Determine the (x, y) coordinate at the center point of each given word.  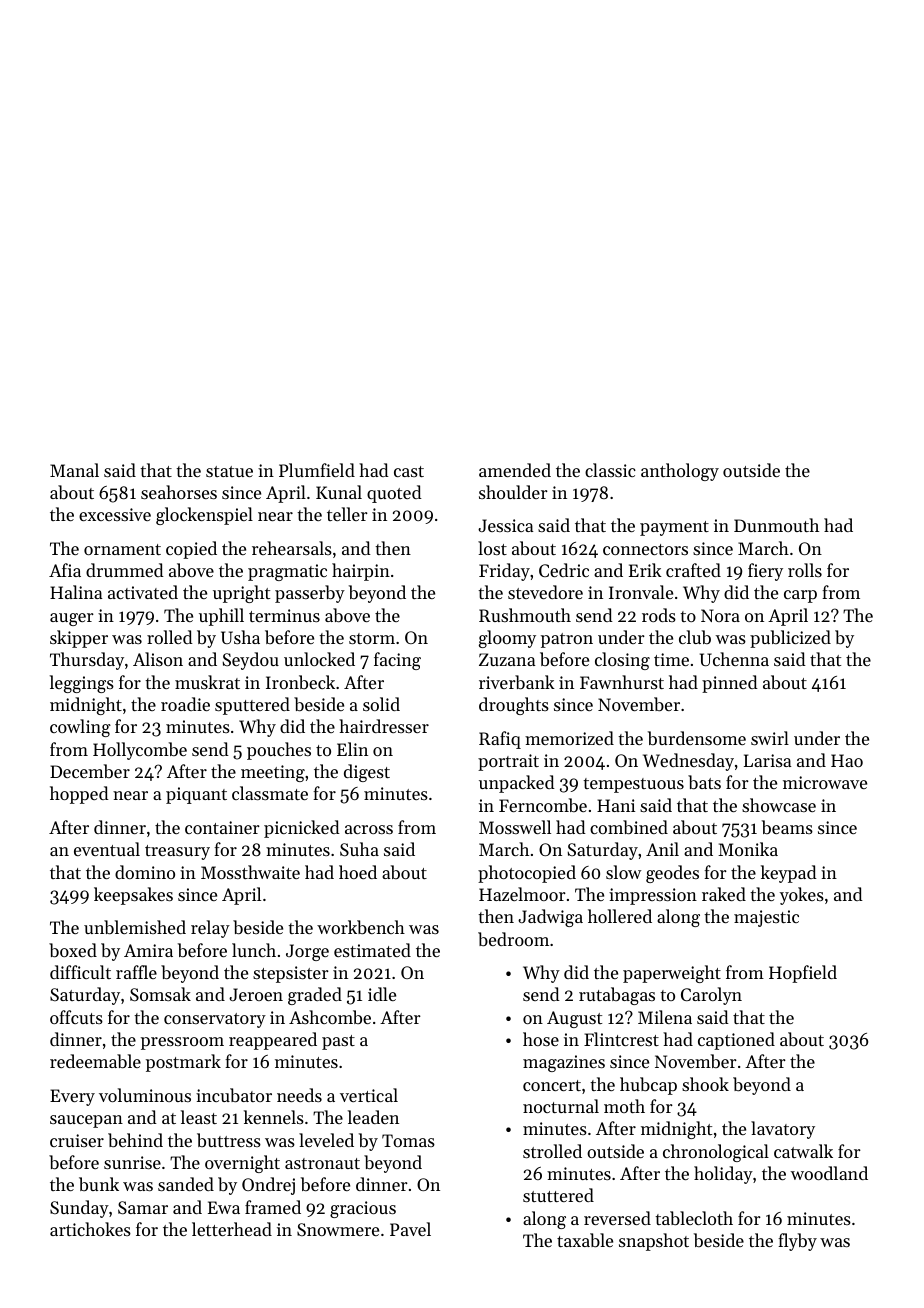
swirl (770, 738)
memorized (569, 738)
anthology (680, 472)
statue (229, 471)
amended (515, 470)
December (90, 771)
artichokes (90, 1229)
